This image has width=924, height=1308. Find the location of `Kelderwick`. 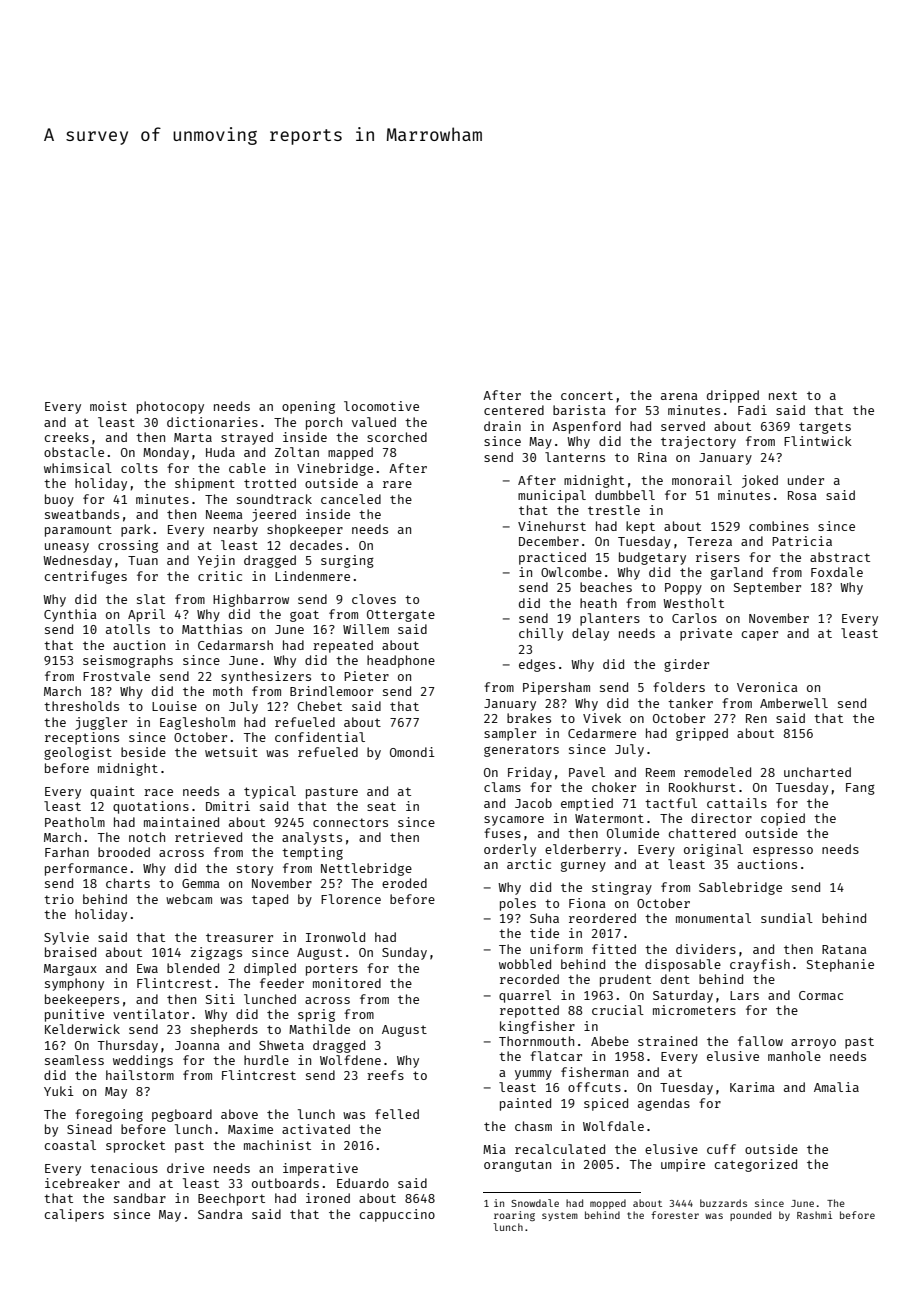

Kelderwick is located at coordinates (82, 1029).
